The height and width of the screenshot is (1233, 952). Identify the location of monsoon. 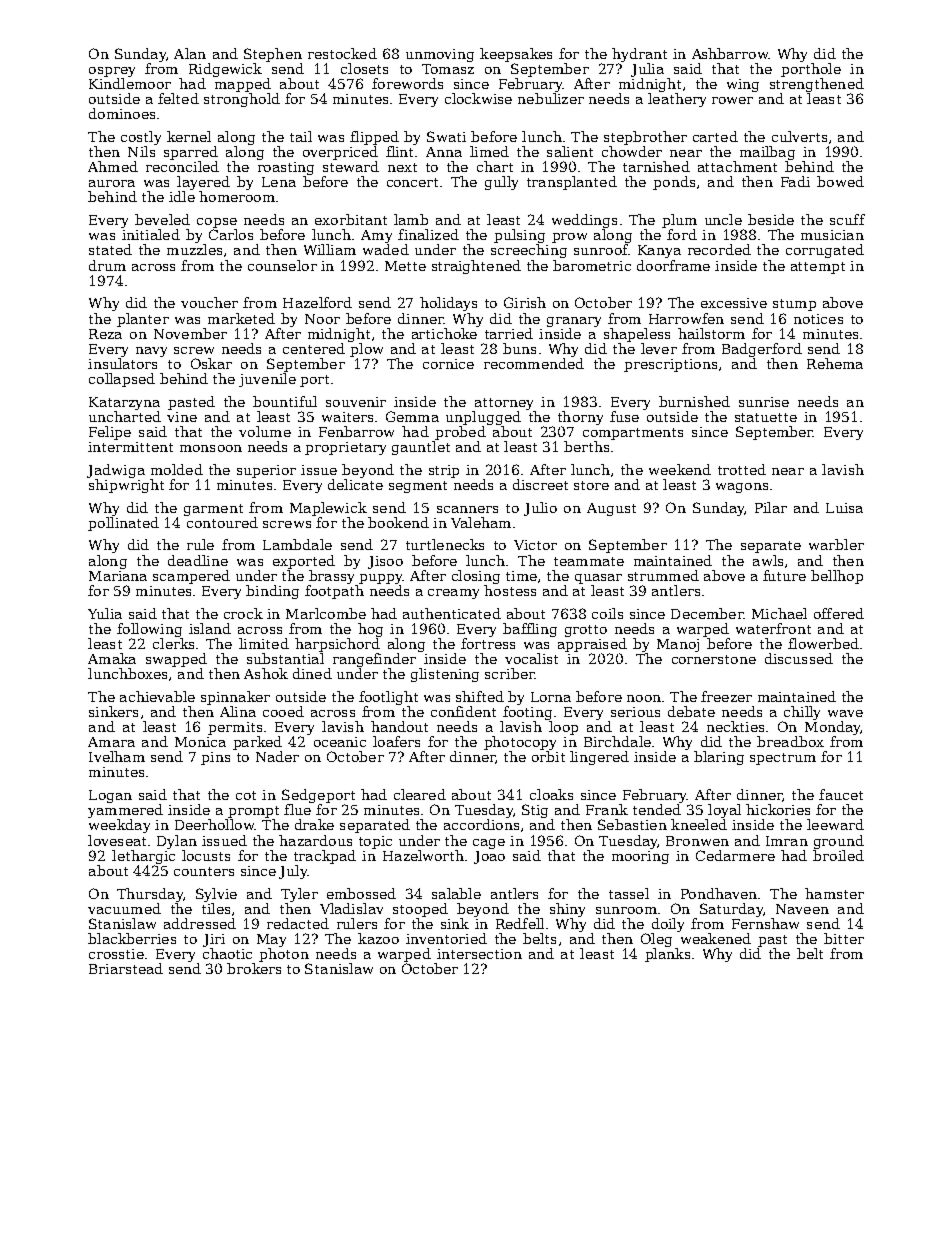
(211, 448).
